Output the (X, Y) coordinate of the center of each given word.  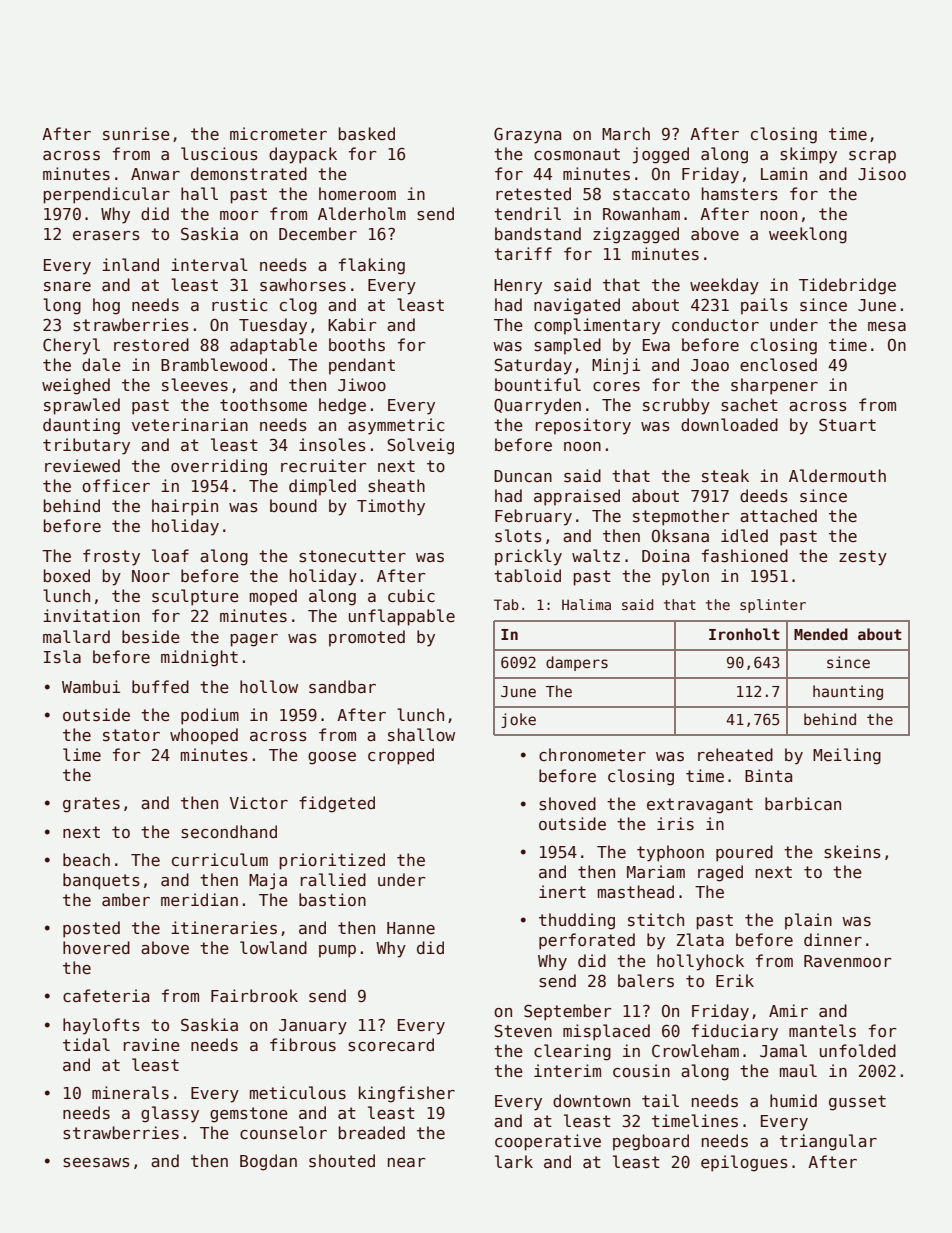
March (626, 133)
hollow (269, 686)
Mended (821, 634)
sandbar (342, 687)
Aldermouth (837, 476)
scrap (872, 157)
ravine (152, 1044)
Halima (586, 604)
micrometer (278, 134)
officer (116, 486)
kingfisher (407, 1094)
